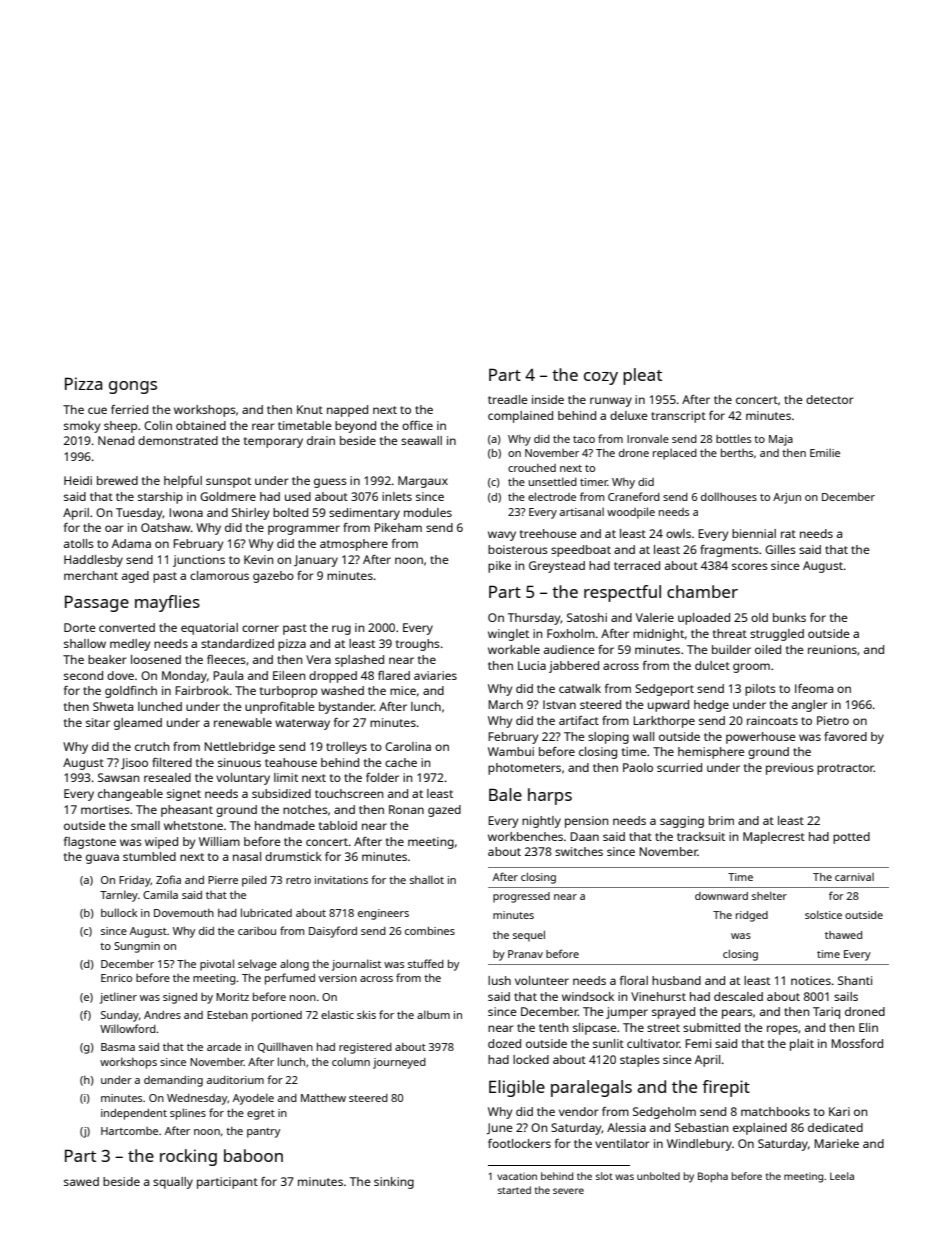 Image resolution: width=952 pixels, height=1233 pixels. What do you see at coordinates (383, 914) in the page?
I see `engineers` at bounding box center [383, 914].
